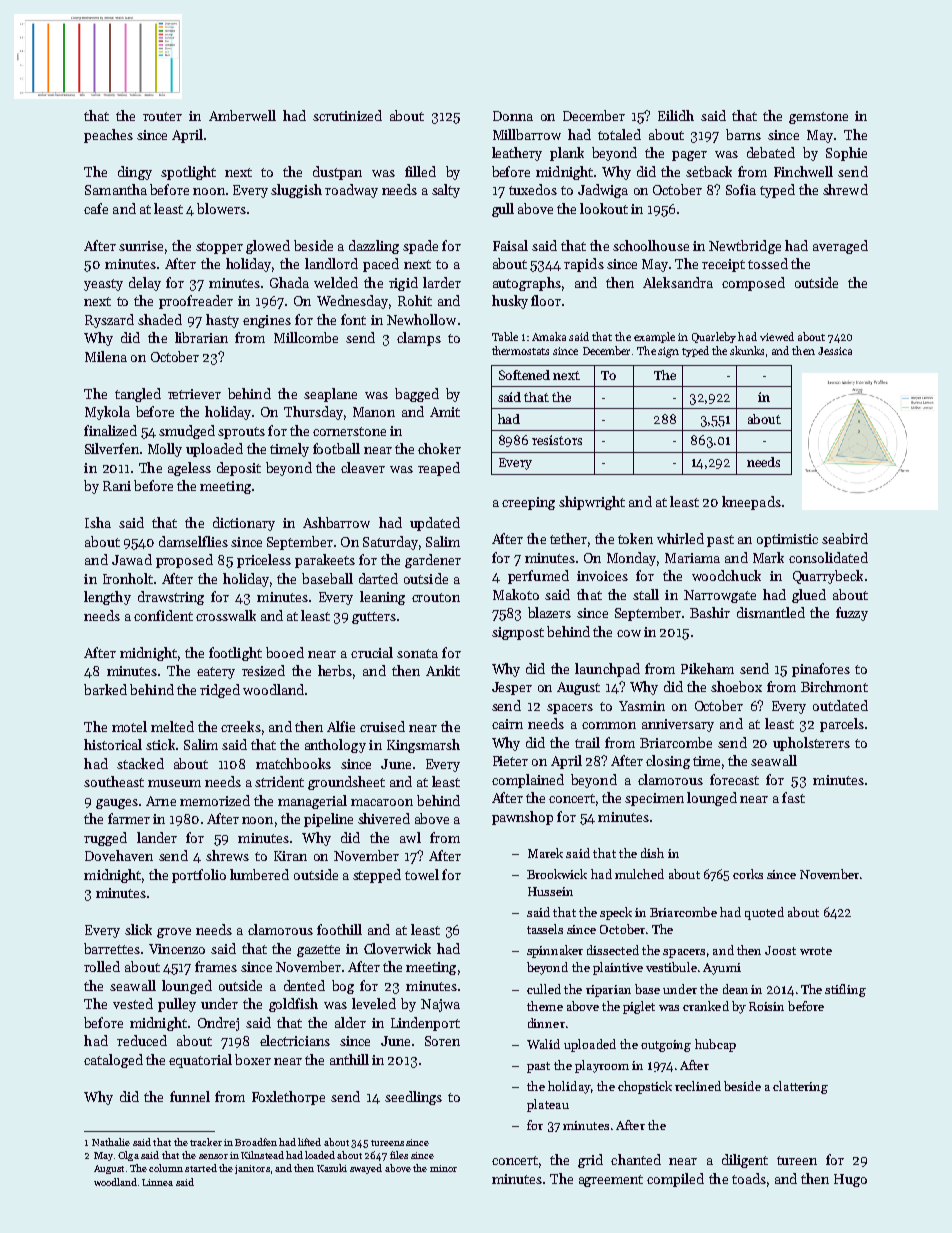 This screenshot has width=952, height=1233. Describe the element at coordinates (707, 668) in the screenshot. I see `Pikeham` at that location.
